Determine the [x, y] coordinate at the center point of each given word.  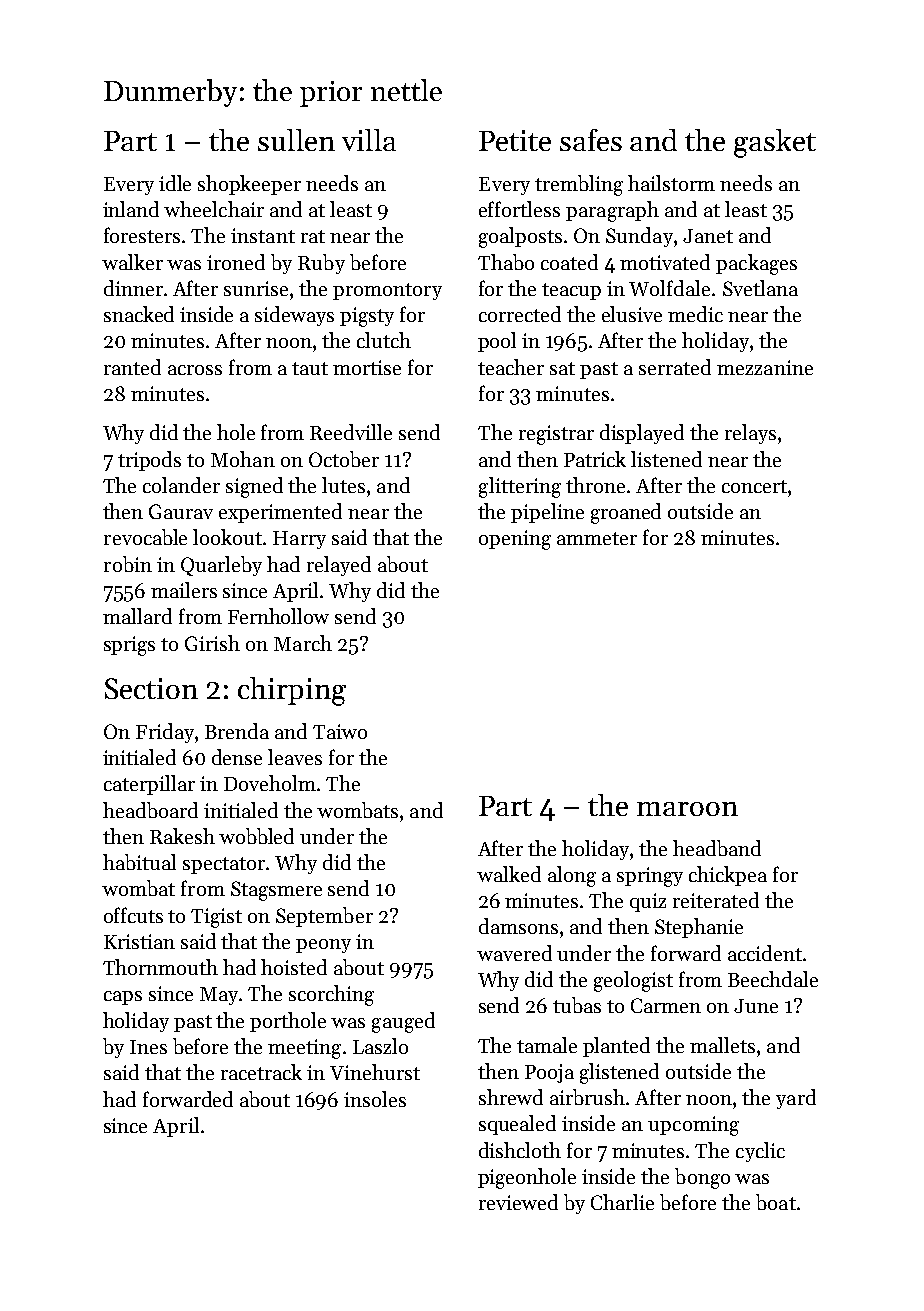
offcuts [133, 915]
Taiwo [340, 731]
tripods [149, 461]
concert [754, 486]
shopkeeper [249, 185]
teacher [511, 367]
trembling [579, 185]
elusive [632, 314]
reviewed [518, 1202]
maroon [687, 809]
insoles [375, 1099]
